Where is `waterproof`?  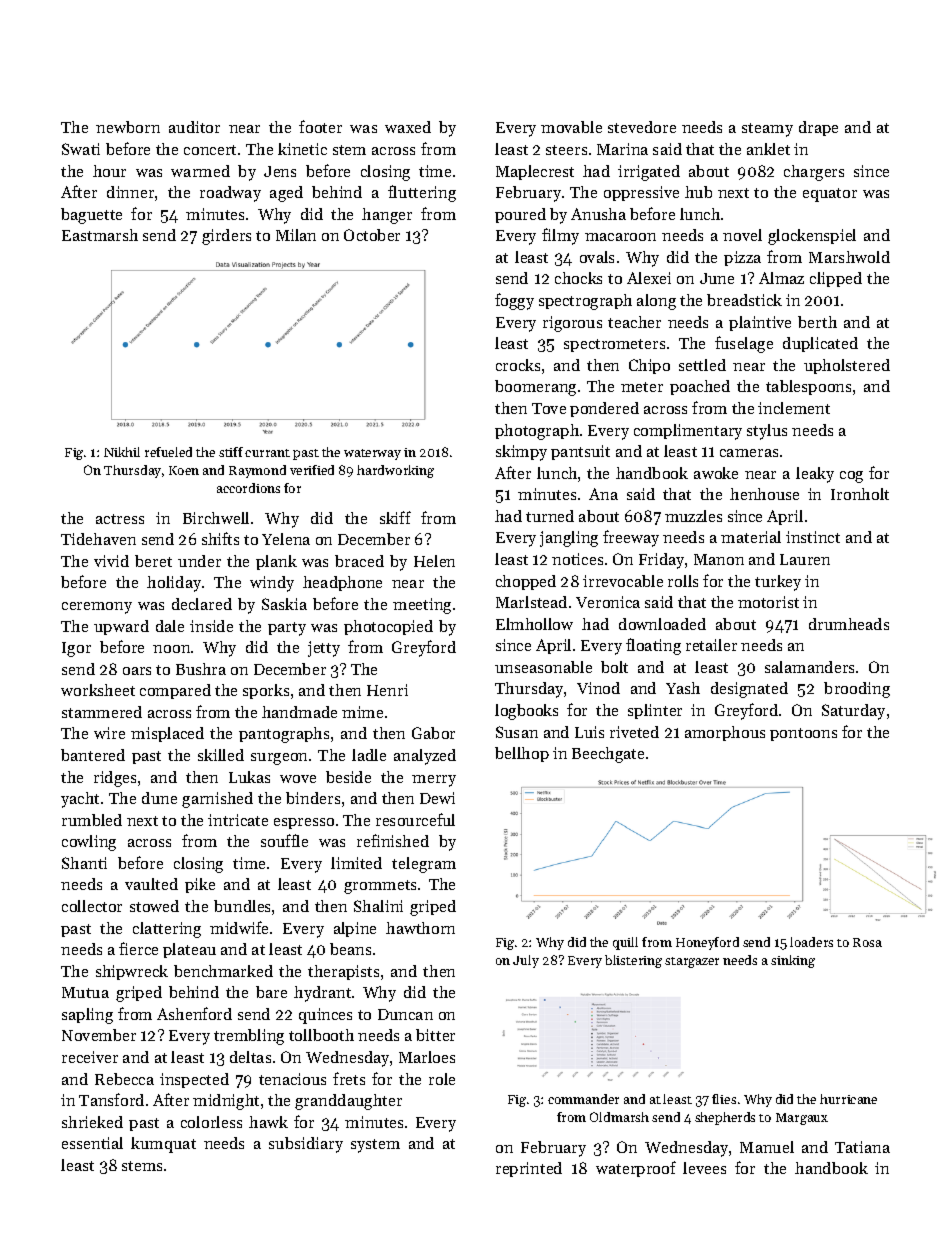
waterproof is located at coordinates (636, 1169).
